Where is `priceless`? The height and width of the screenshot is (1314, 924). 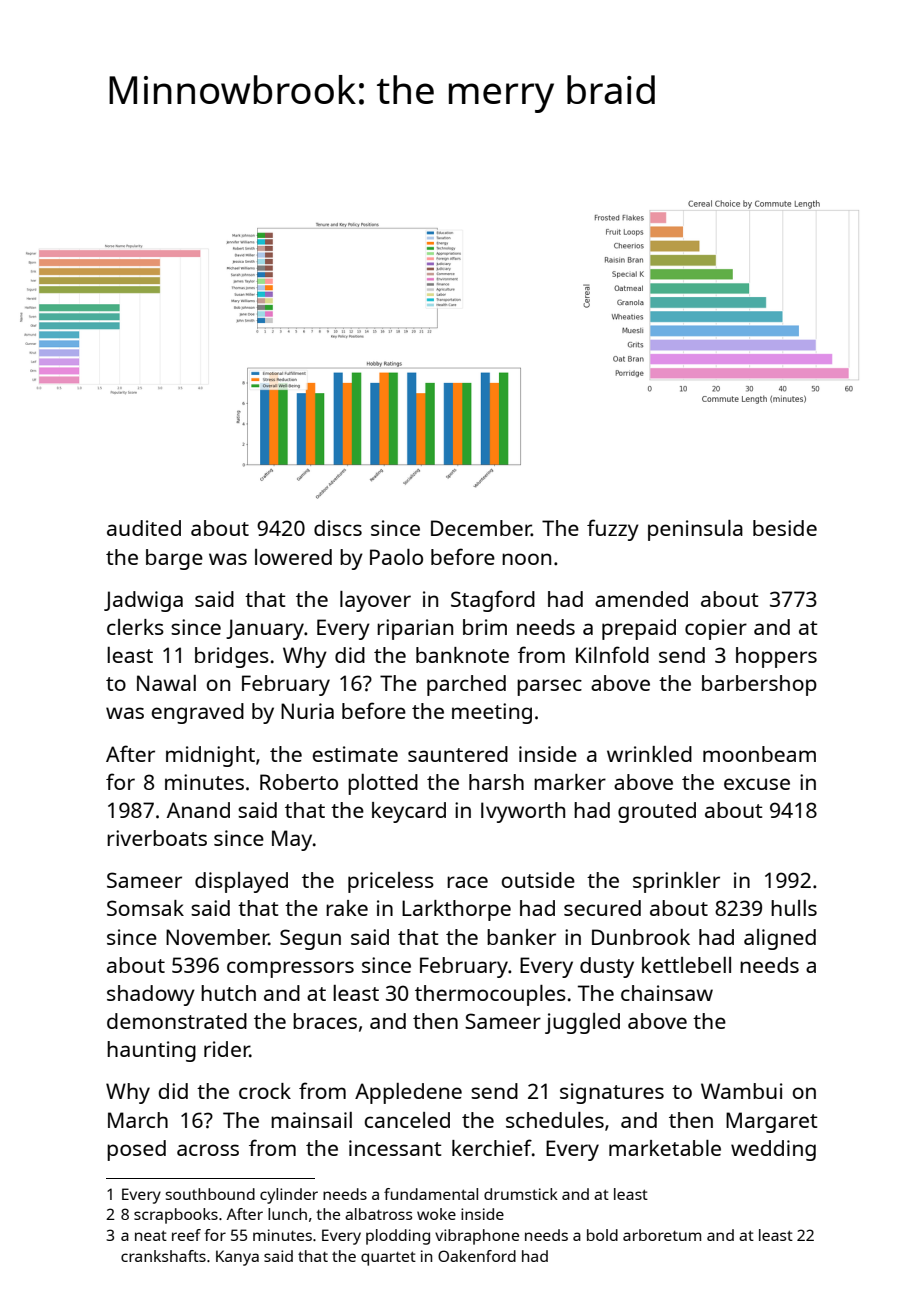 priceless is located at coordinates (391, 882).
